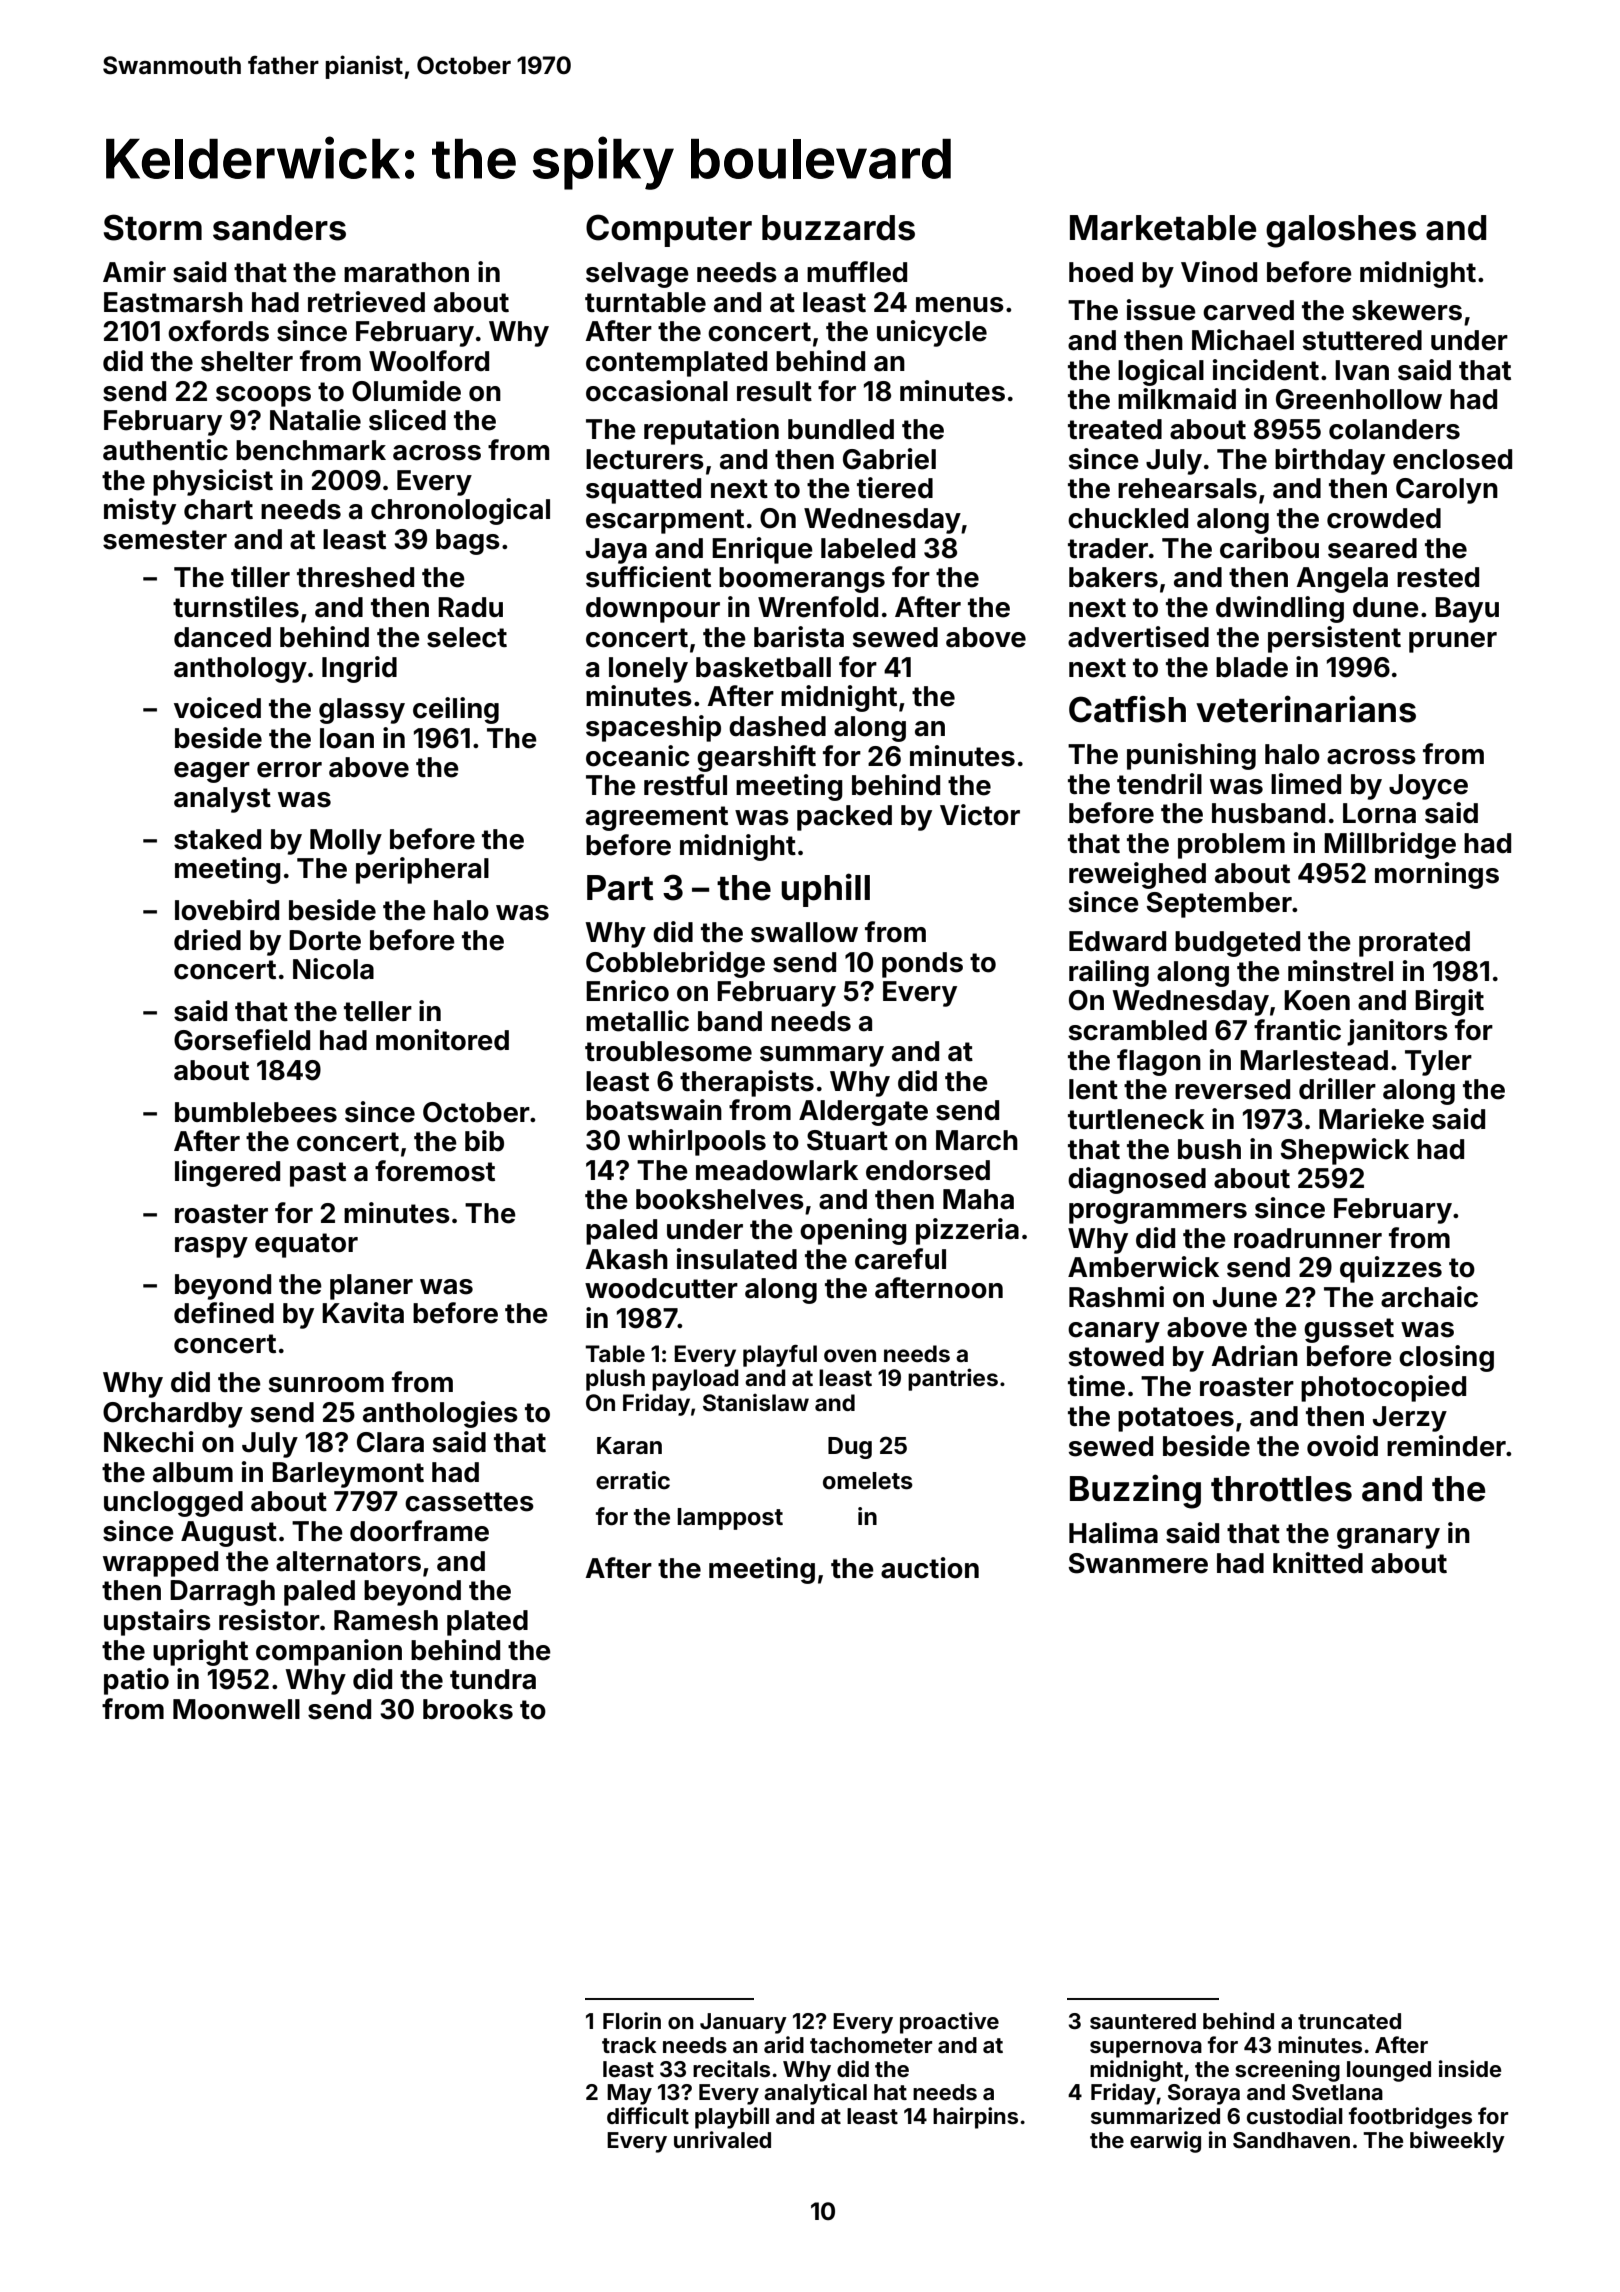 The image size is (1620, 2292). I want to click on unrivaled, so click(722, 2139).
